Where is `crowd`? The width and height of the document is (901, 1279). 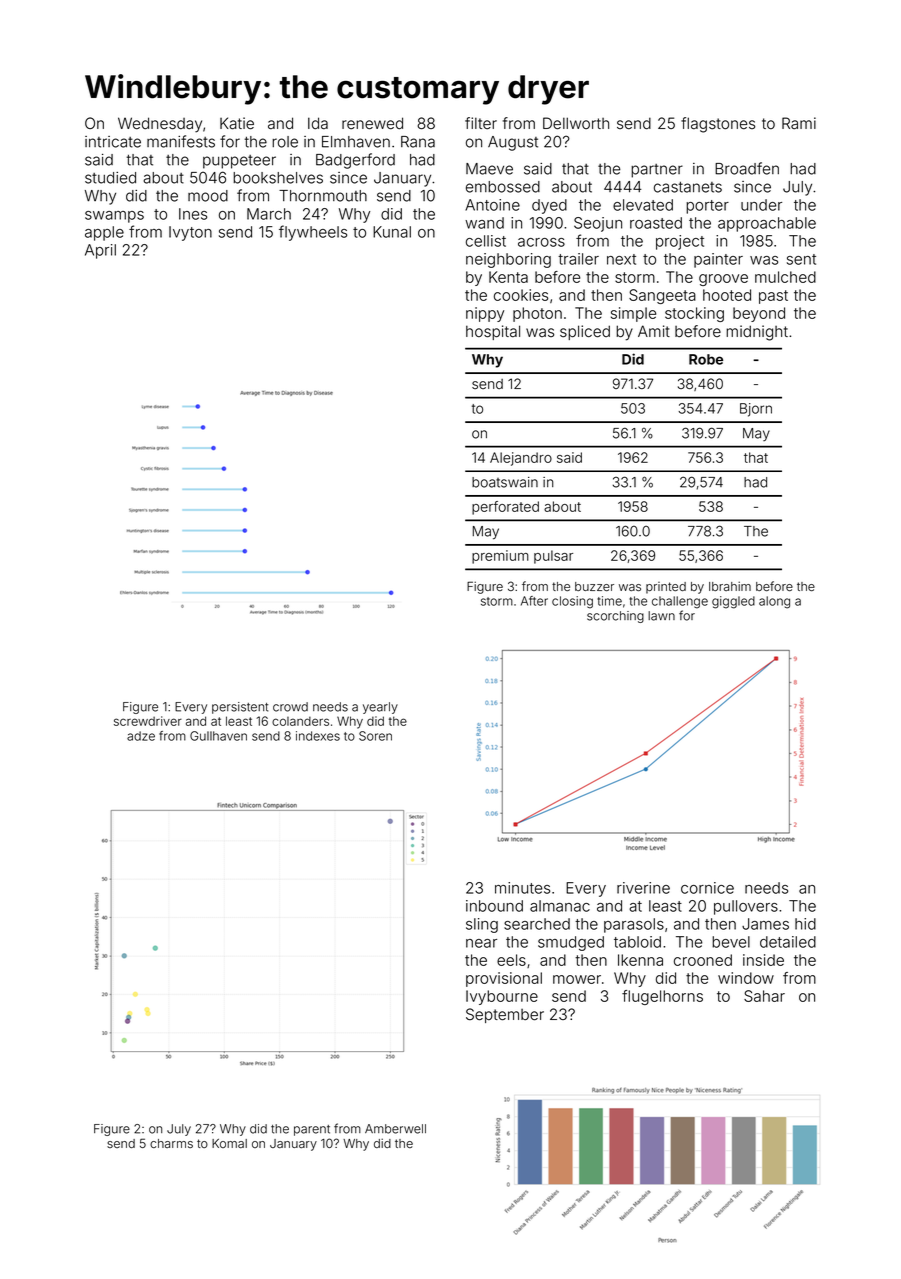
crowd is located at coordinates (290, 707).
